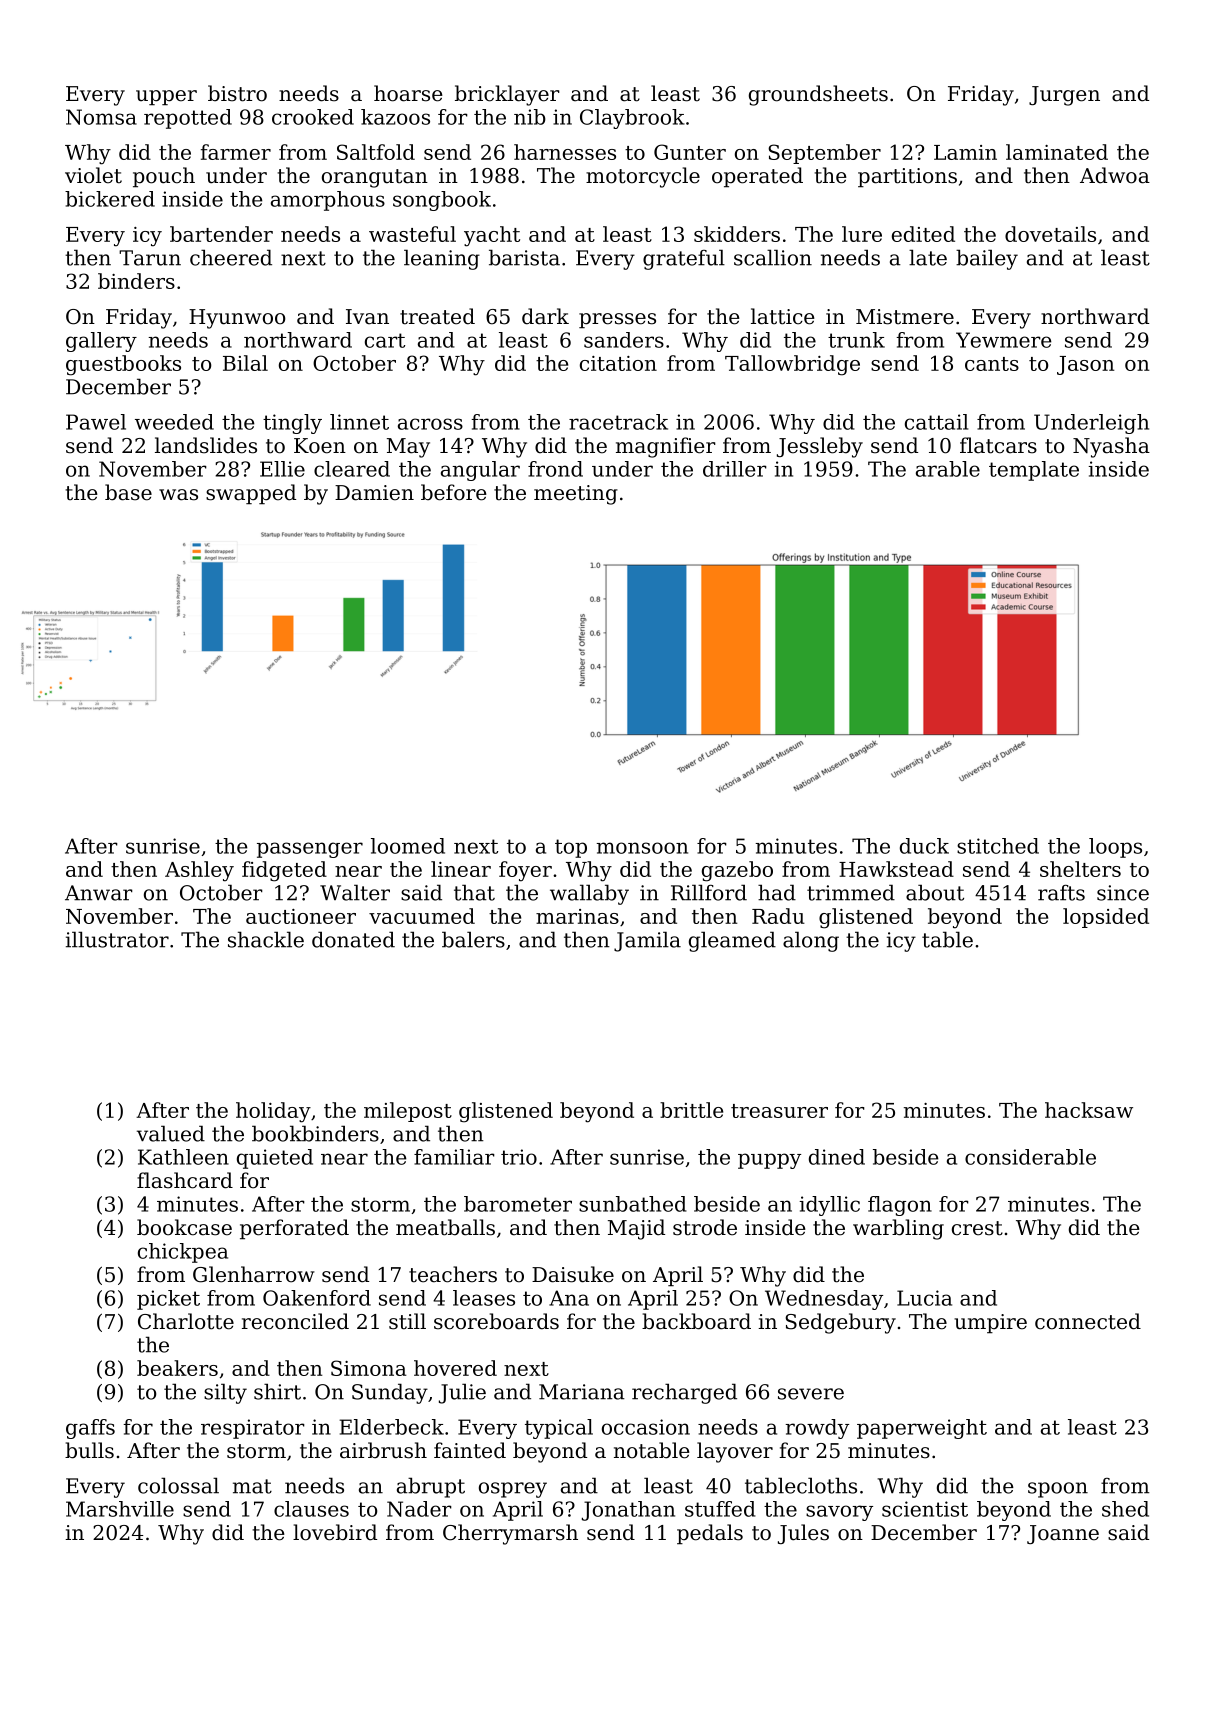 The width and height of the document is (1215, 1718). What do you see at coordinates (120, 1509) in the document?
I see `Marshville` at bounding box center [120, 1509].
